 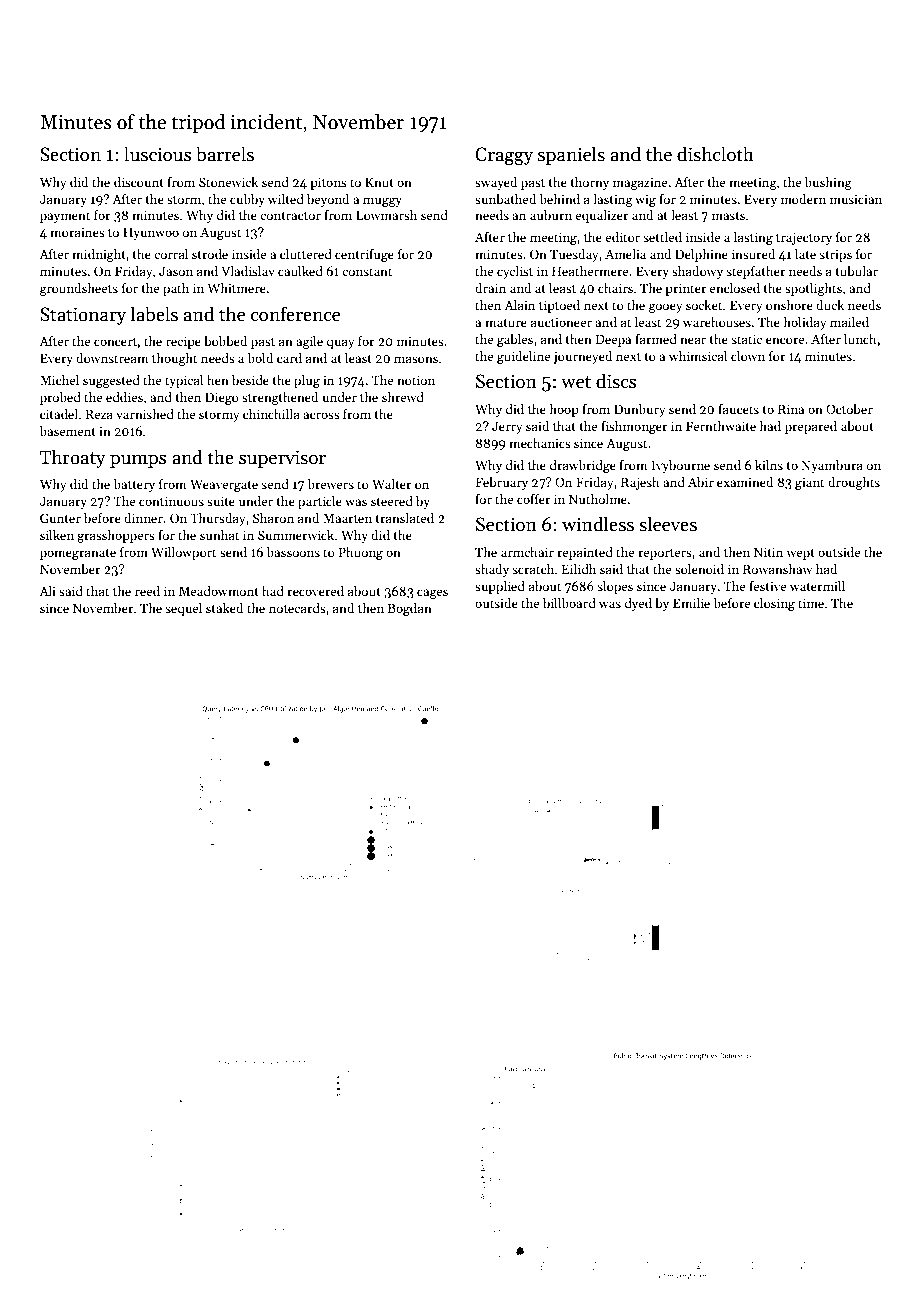 I want to click on bold, so click(x=260, y=358).
